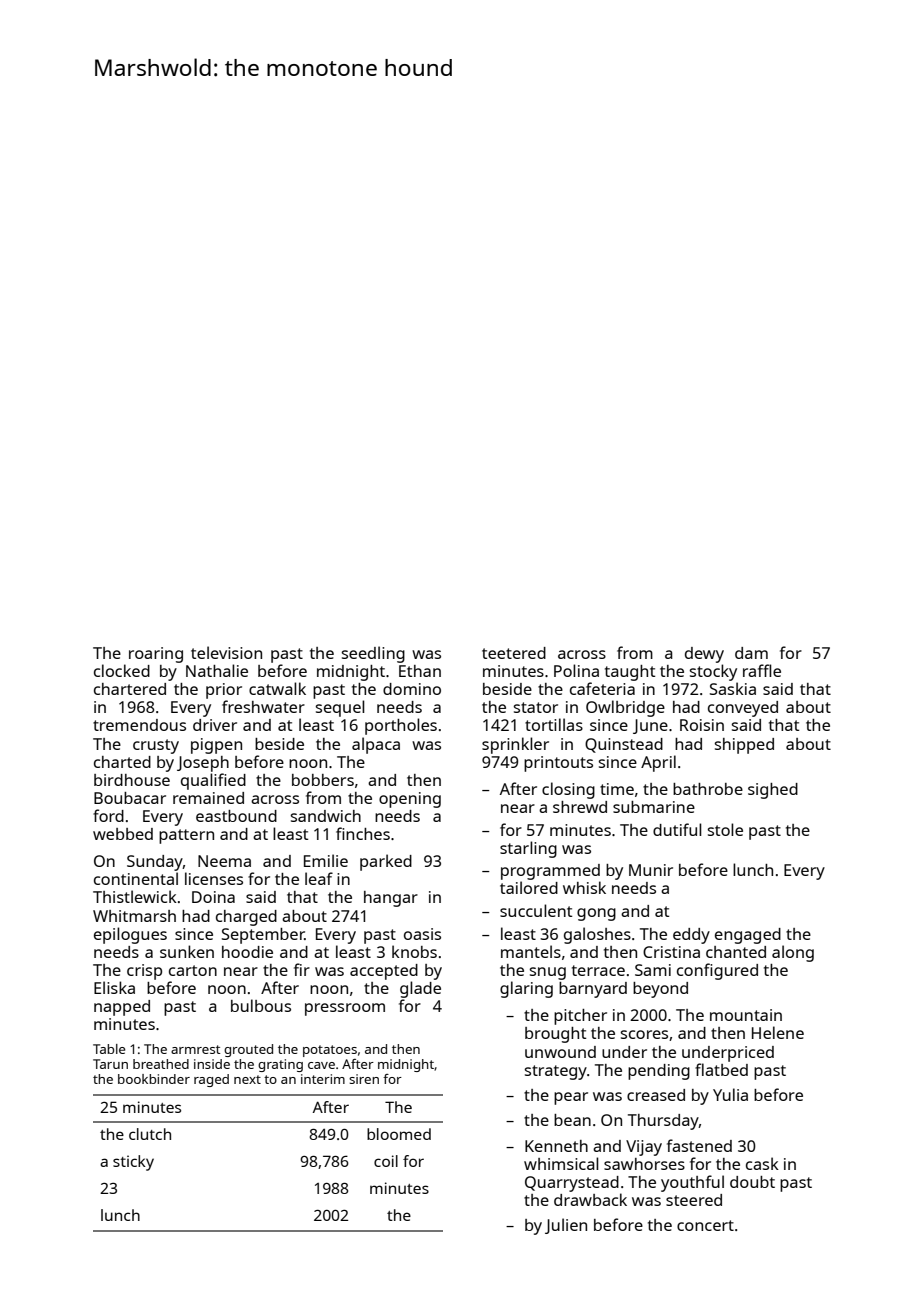 This screenshot has width=924, height=1308. I want to click on sticky, so click(133, 1163).
